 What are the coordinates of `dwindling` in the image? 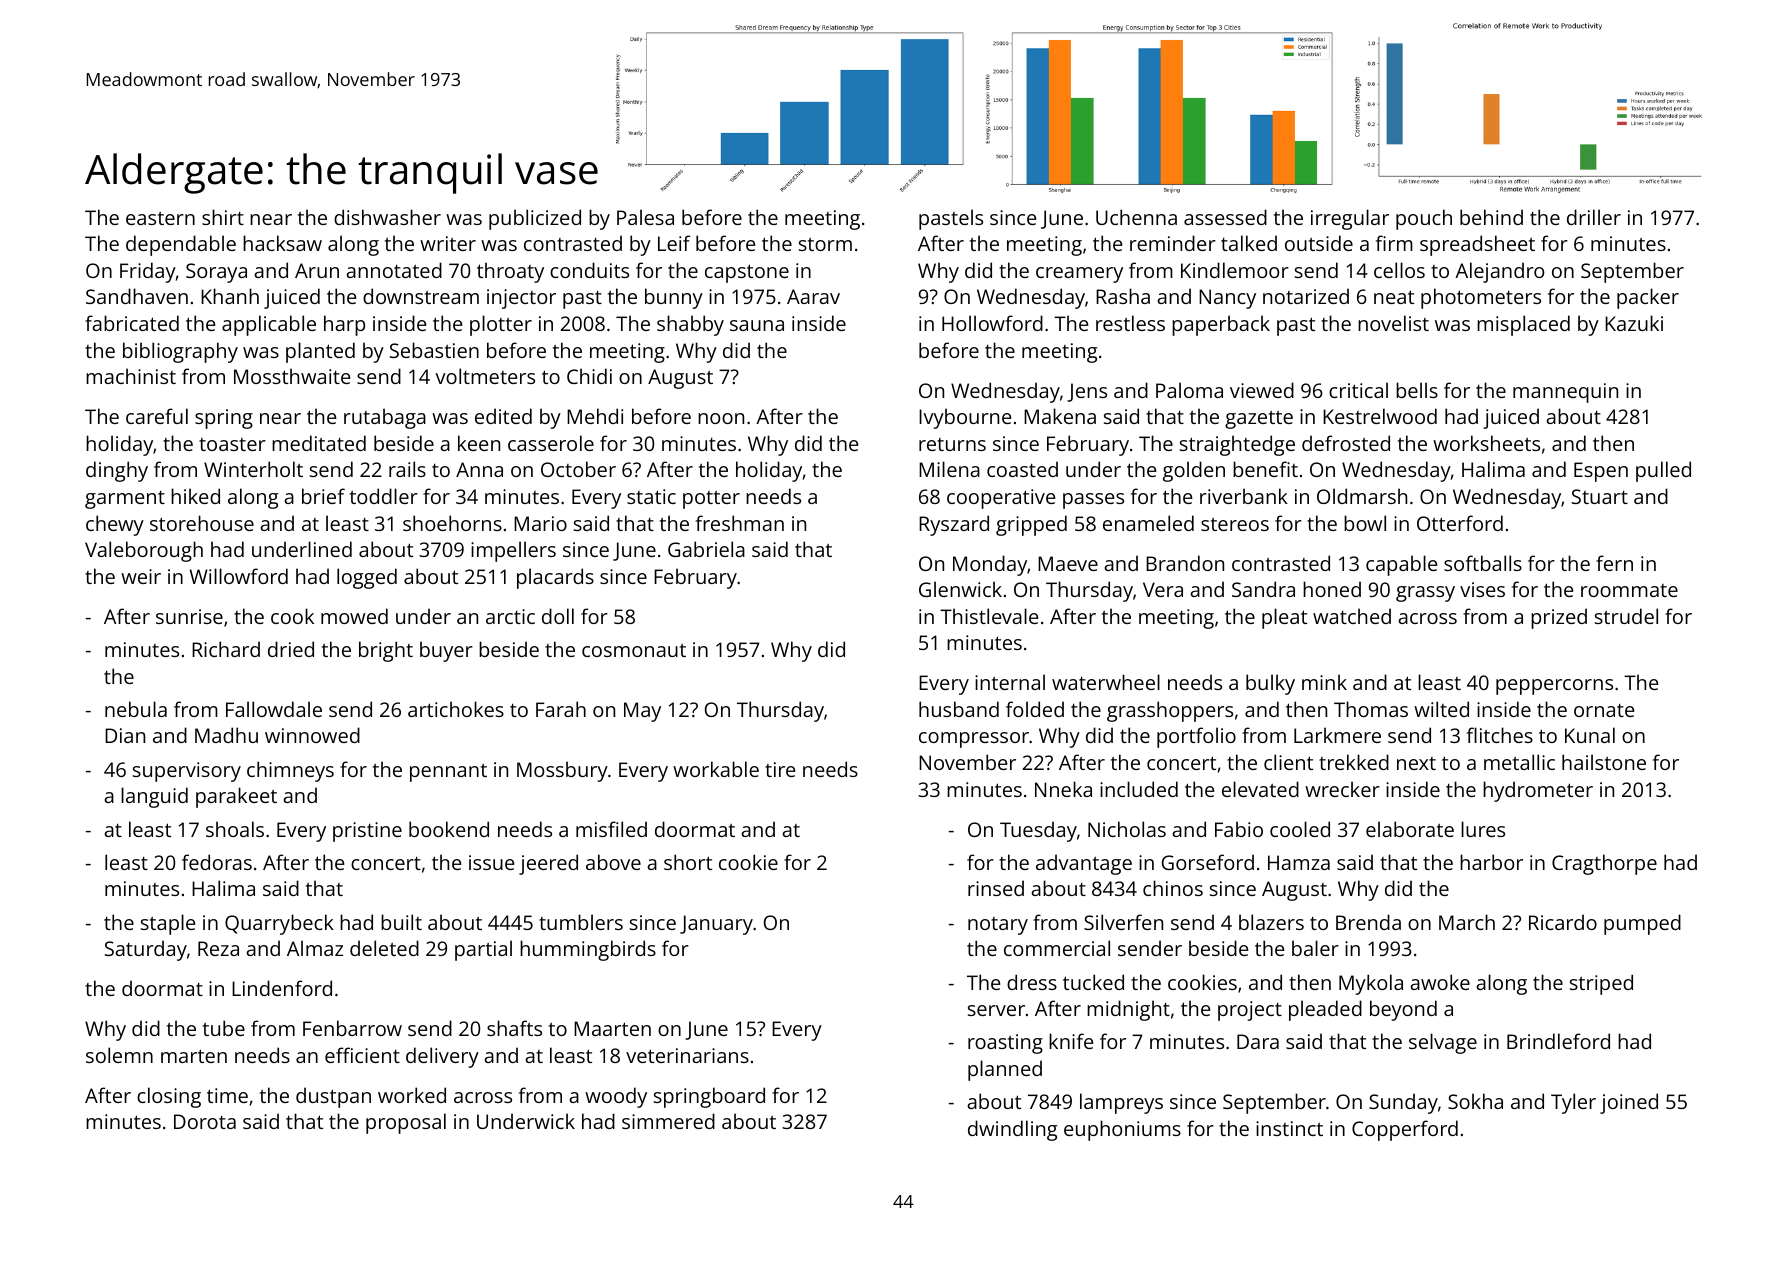 It's located at (1012, 1130).
